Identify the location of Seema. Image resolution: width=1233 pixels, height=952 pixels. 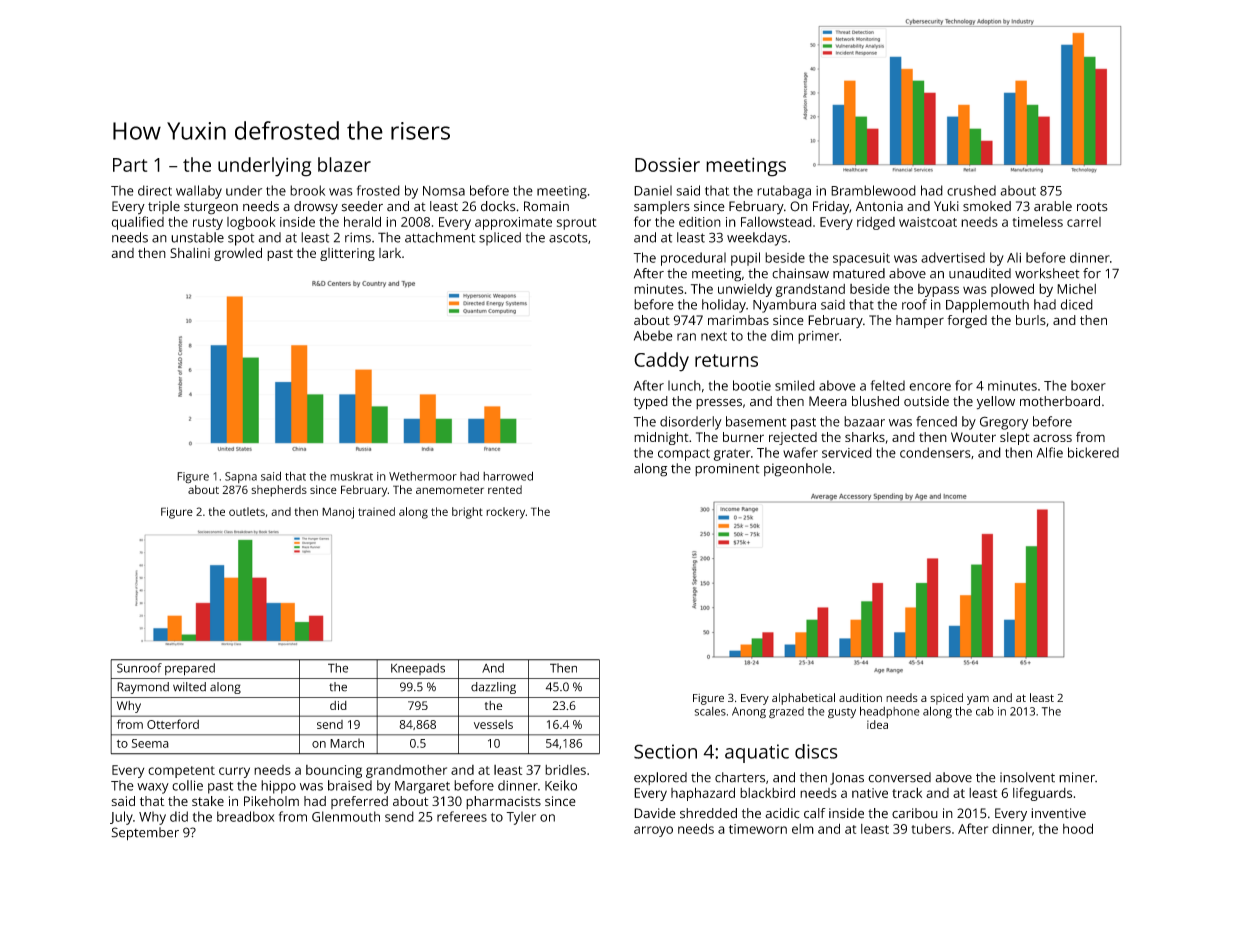
(150, 743).
